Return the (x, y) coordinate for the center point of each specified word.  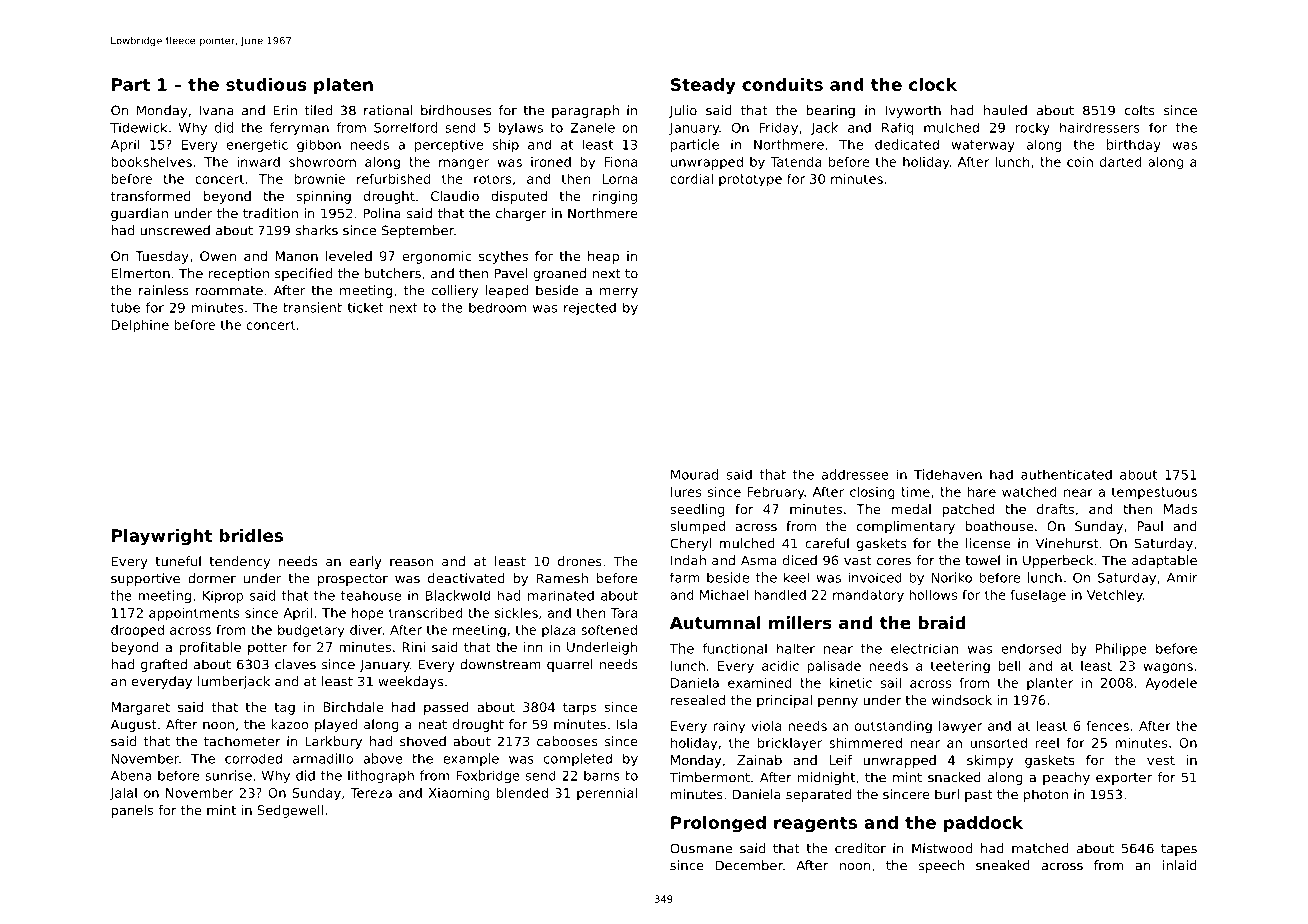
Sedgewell (290, 811)
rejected (590, 308)
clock (933, 84)
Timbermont (710, 777)
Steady (703, 86)
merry (619, 293)
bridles (251, 535)
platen (343, 86)
